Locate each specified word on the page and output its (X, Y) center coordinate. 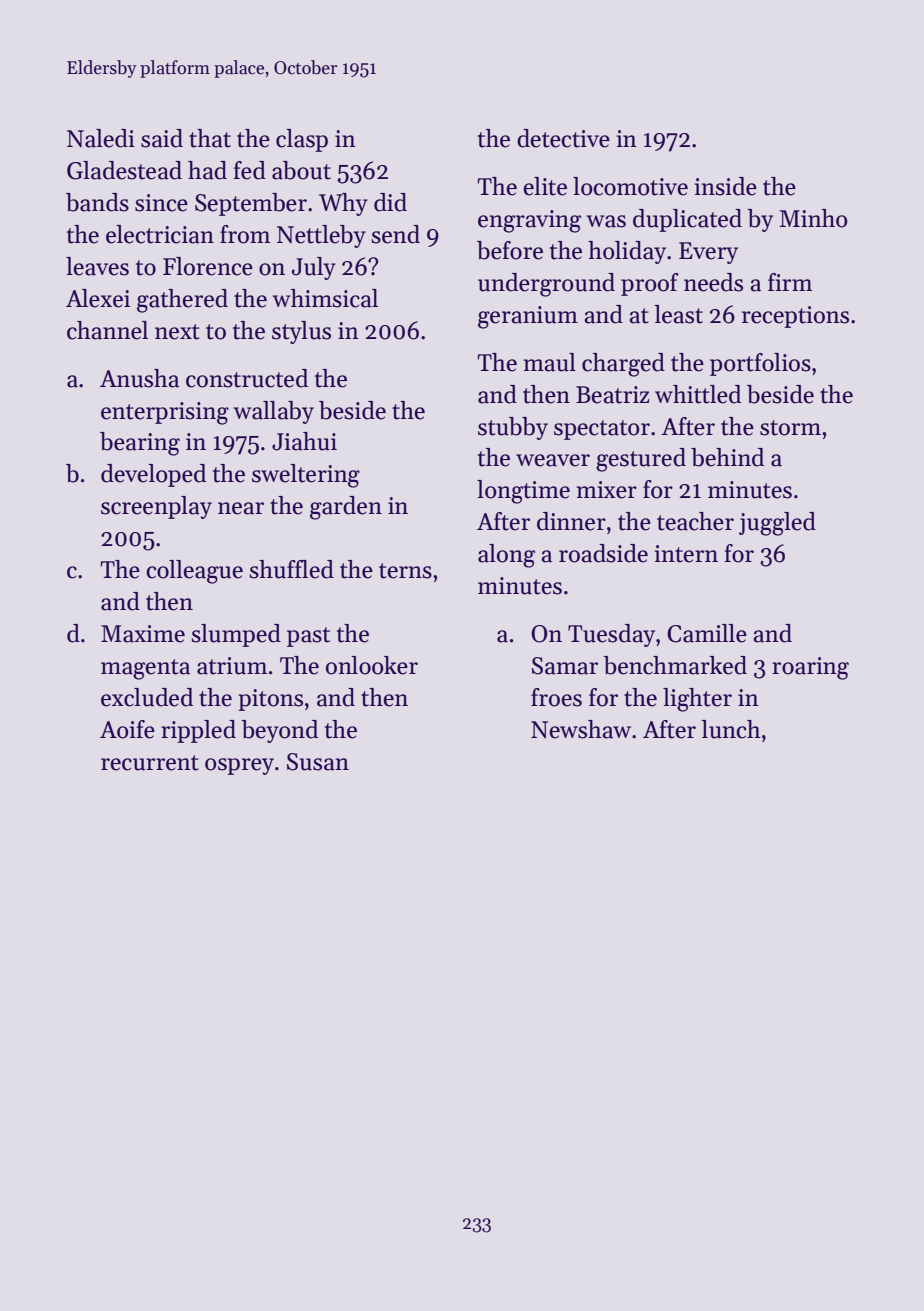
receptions (795, 317)
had (207, 170)
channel (107, 330)
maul (550, 362)
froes (556, 697)
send (395, 234)
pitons (270, 700)
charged (623, 365)
